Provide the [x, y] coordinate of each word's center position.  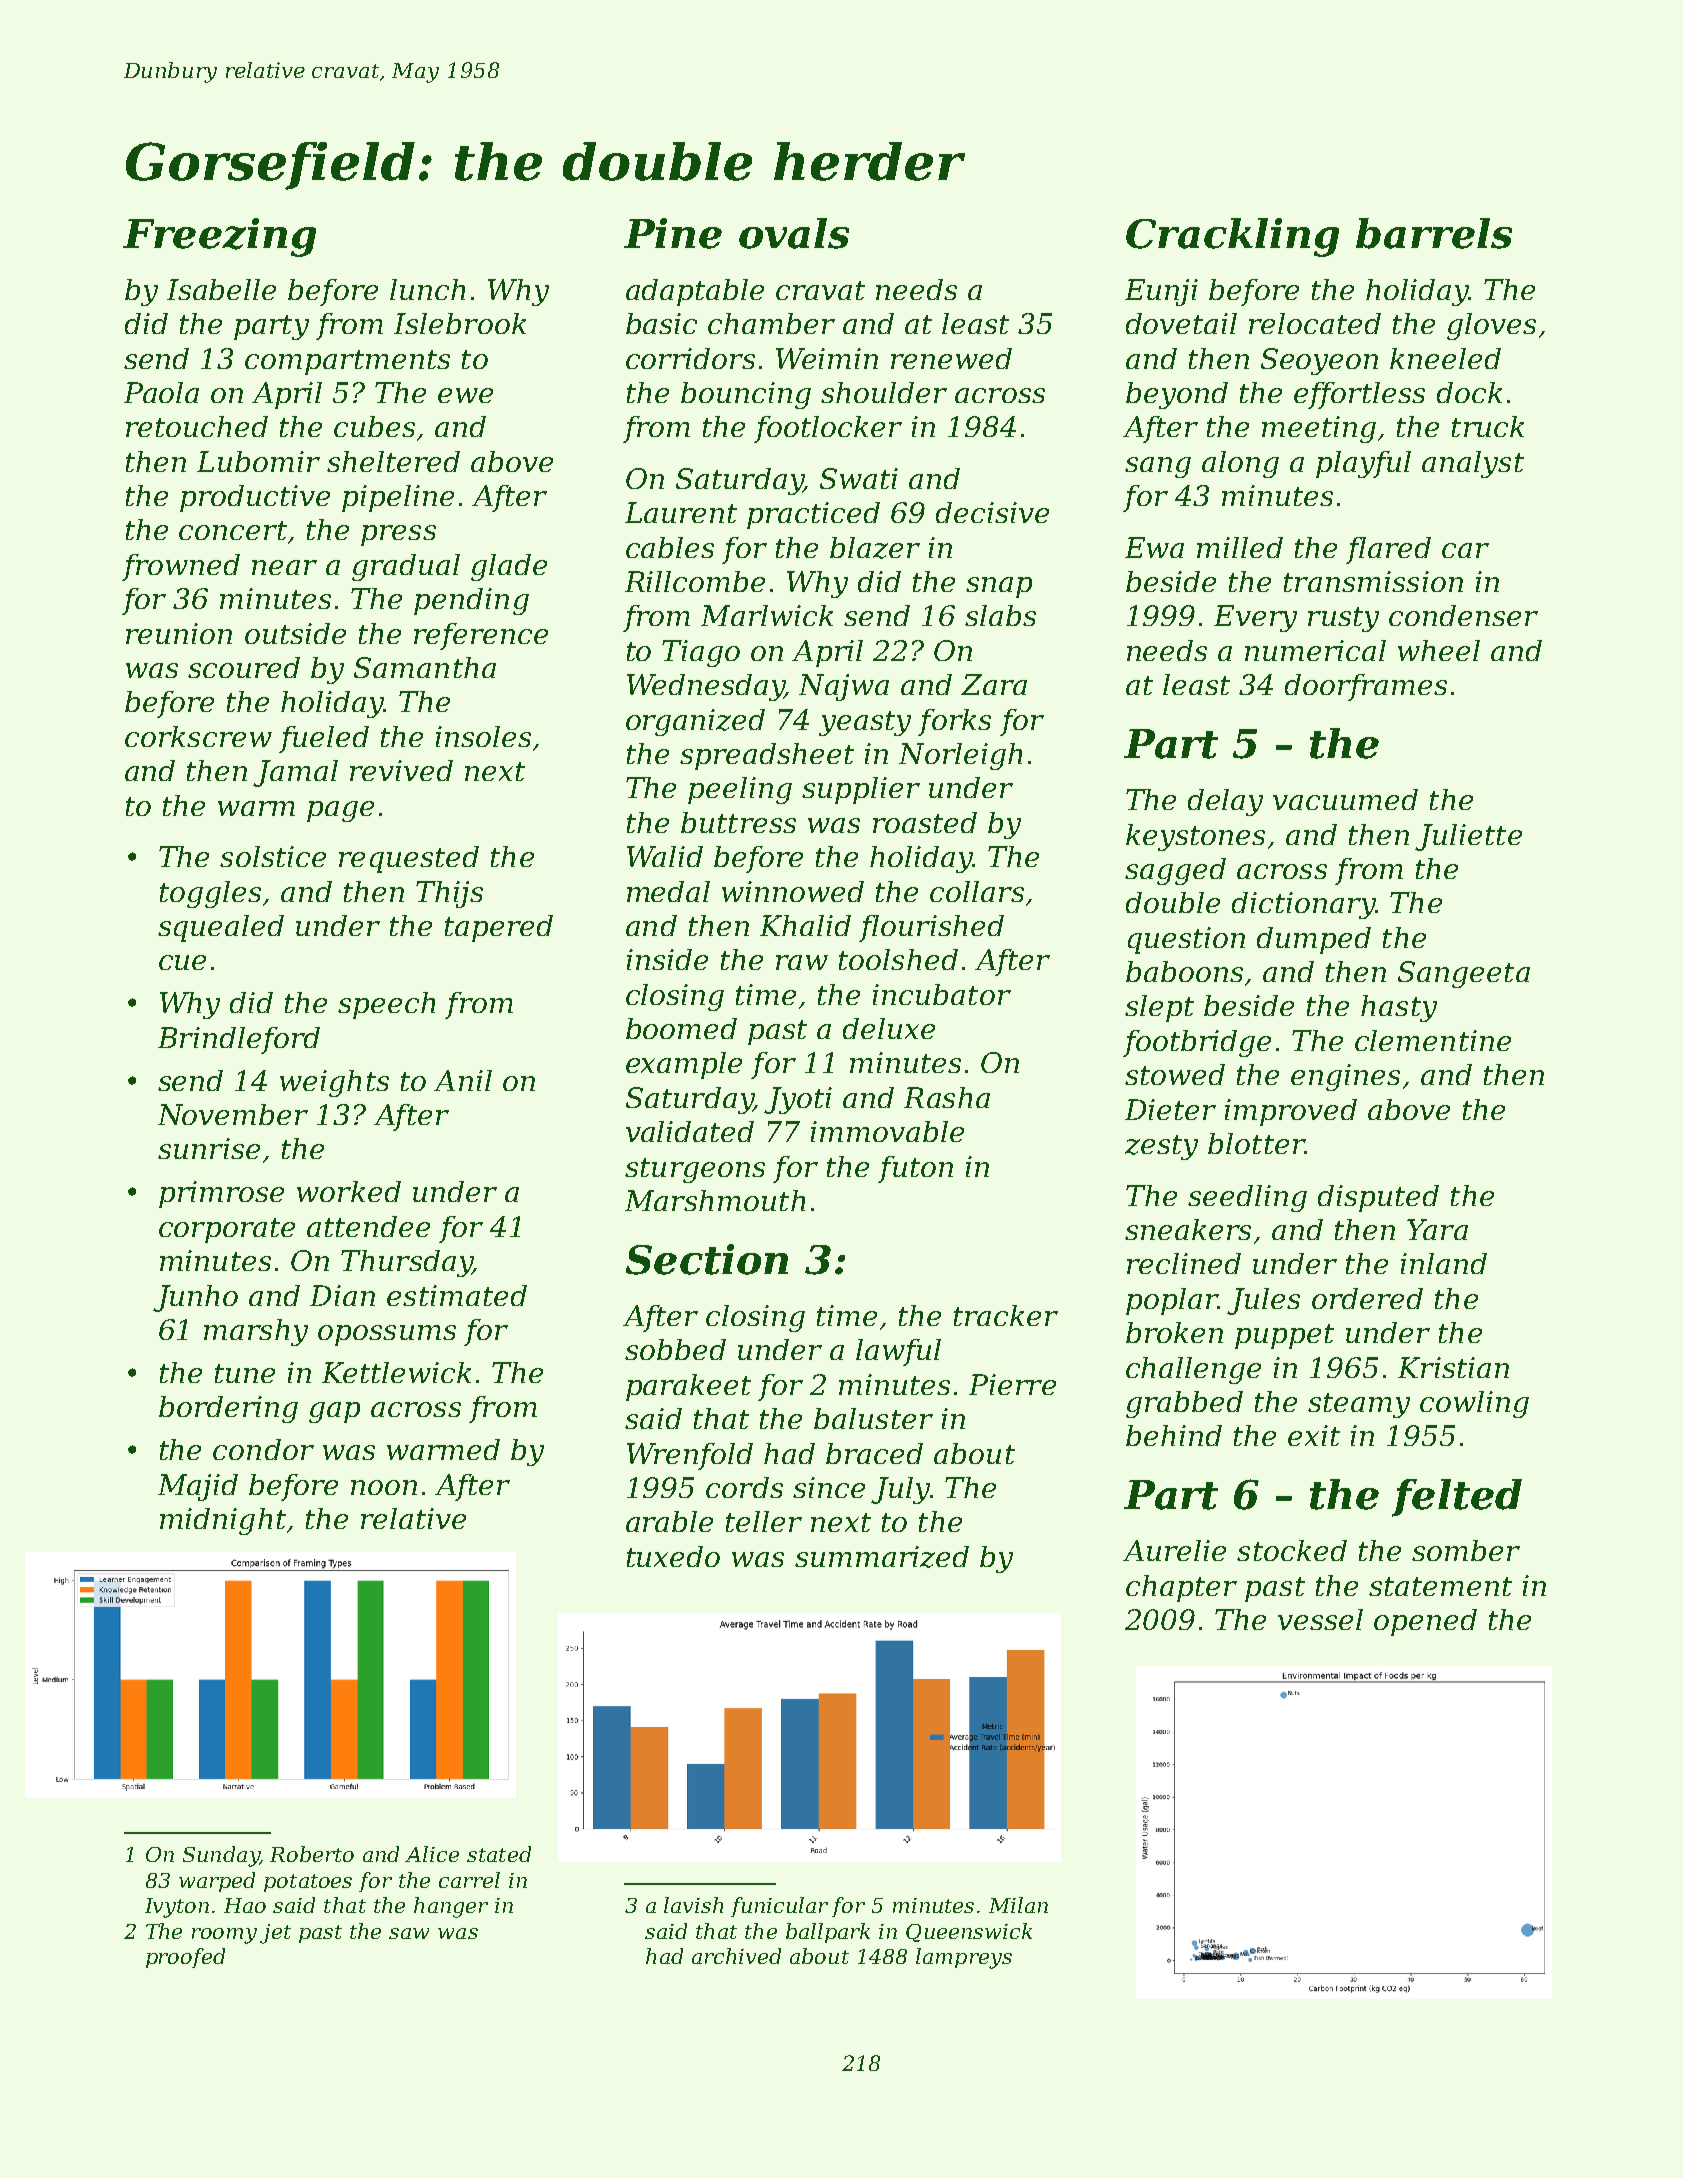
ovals [794, 233]
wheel [1439, 650]
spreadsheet [767, 756]
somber [1466, 1550]
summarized [882, 1557]
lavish [693, 1905]
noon [384, 1487]
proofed [185, 1958]
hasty [1399, 1008]
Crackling [1232, 237]
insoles [483, 736]
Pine [673, 233]
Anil [463, 1080]
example [684, 1065]
